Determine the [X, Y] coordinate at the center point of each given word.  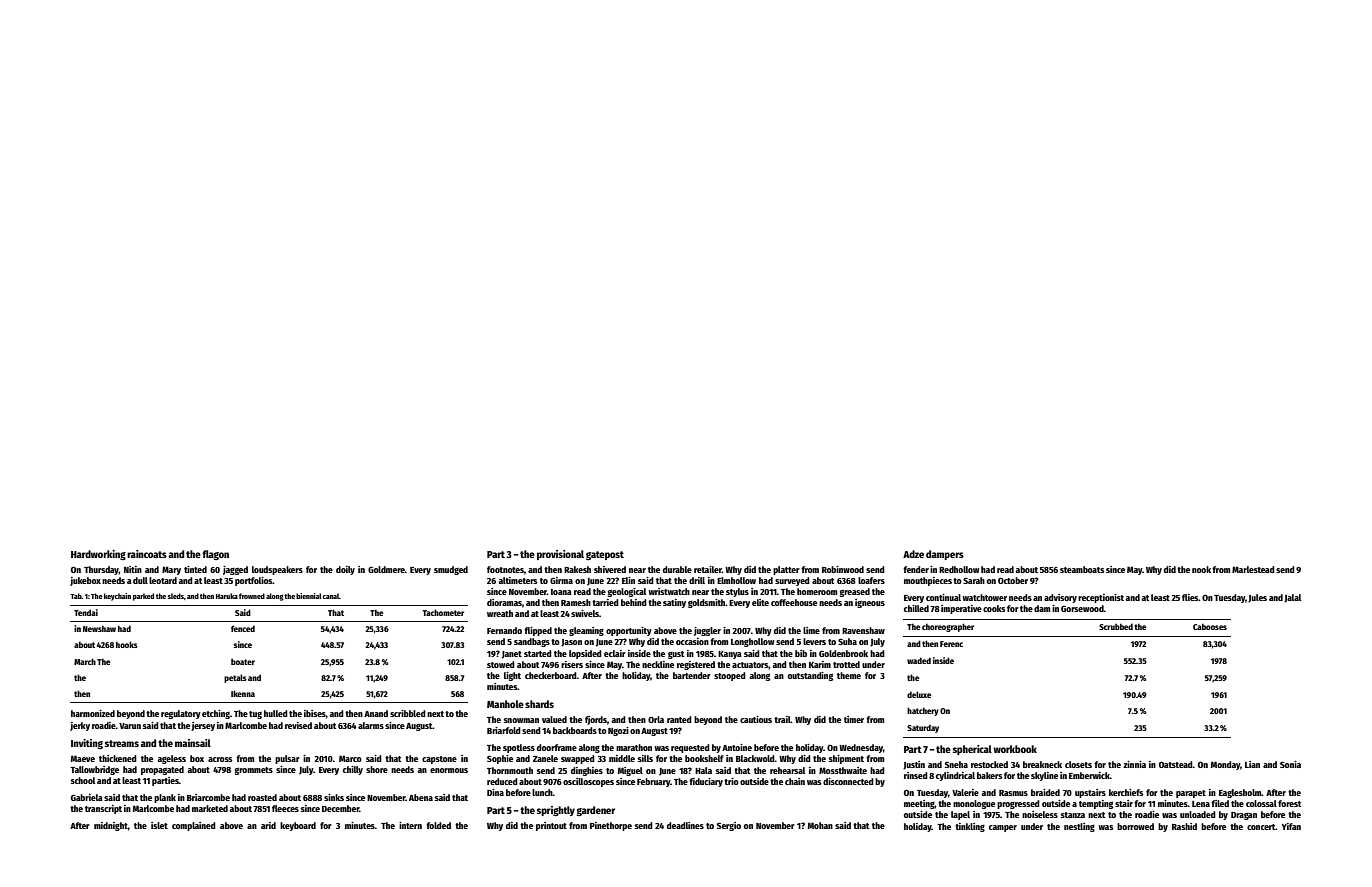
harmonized [93, 713]
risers [572, 664]
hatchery [923, 711]
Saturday [923, 728]
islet [159, 825]
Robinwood [843, 569]
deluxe [919, 694]
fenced [243, 628]
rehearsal [787, 770]
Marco [350, 758]
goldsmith [707, 603]
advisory [1060, 598]
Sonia [1290, 764]
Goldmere [386, 569]
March [85, 661]
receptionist [1101, 598]
